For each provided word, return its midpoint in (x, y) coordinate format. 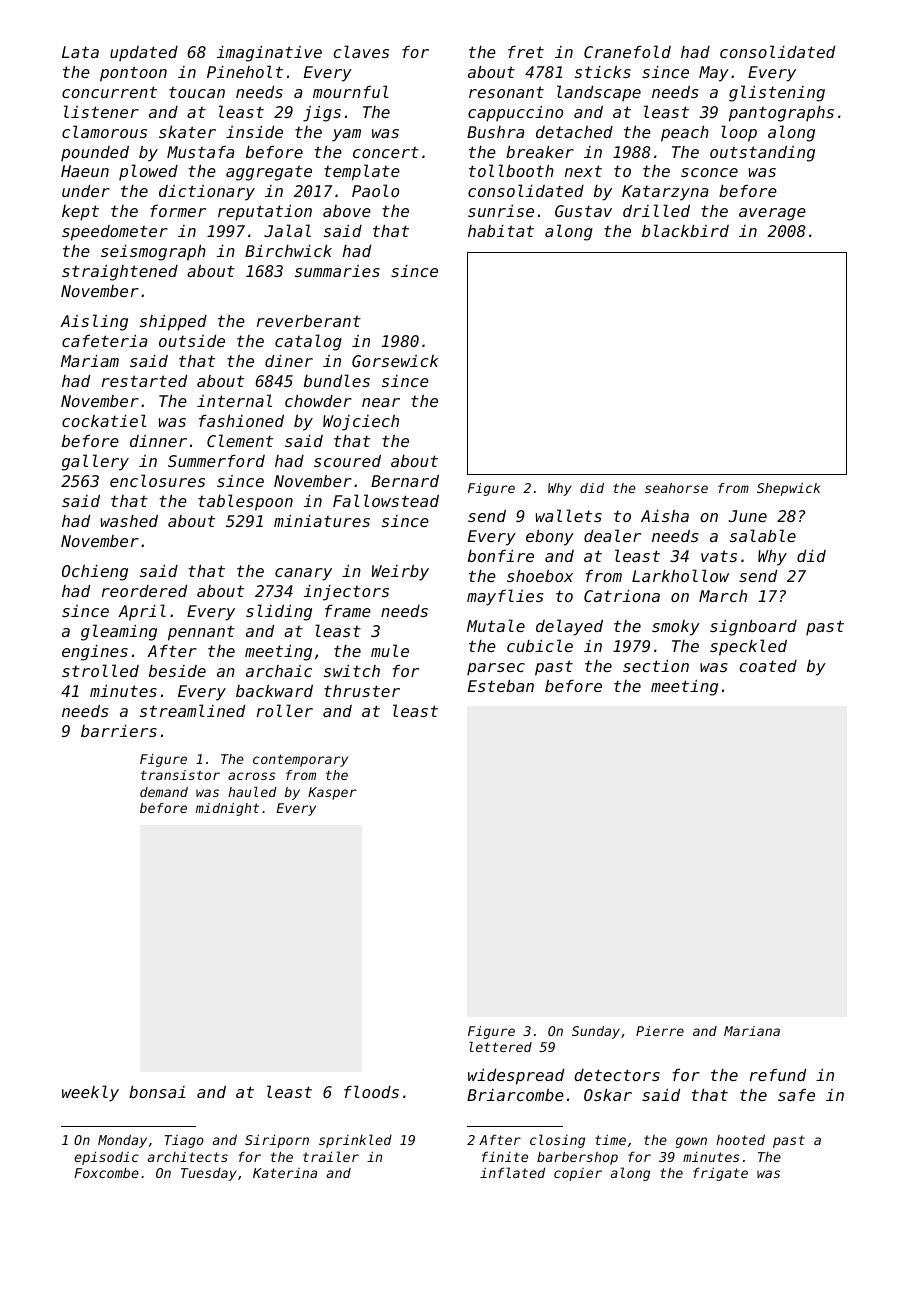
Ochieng (95, 573)
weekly (90, 1093)
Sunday (596, 1032)
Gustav (583, 211)
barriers (119, 731)
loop (739, 133)
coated (768, 666)
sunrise (501, 211)
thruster (362, 691)
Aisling (94, 322)
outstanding (762, 154)
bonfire (501, 556)
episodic (106, 1158)
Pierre (660, 1031)
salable (763, 535)
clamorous (104, 131)
